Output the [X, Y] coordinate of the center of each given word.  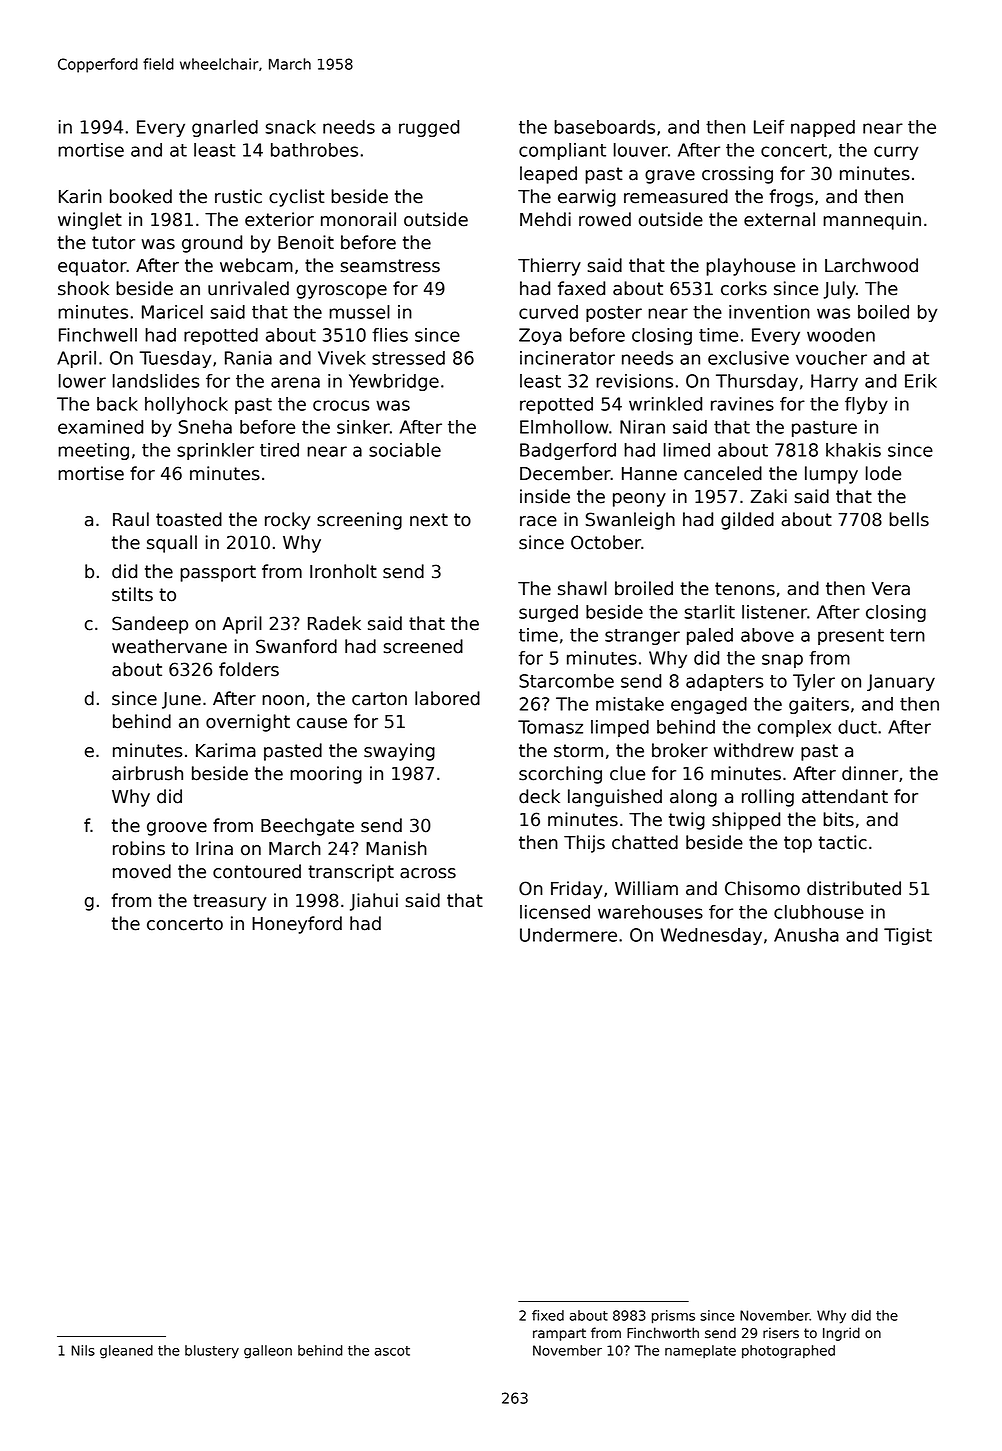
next [429, 520]
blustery [212, 1352]
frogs [791, 198]
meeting [93, 451]
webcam [256, 265]
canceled [723, 473]
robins [139, 848]
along [693, 798]
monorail [358, 219]
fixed [548, 1315]
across [428, 873]
